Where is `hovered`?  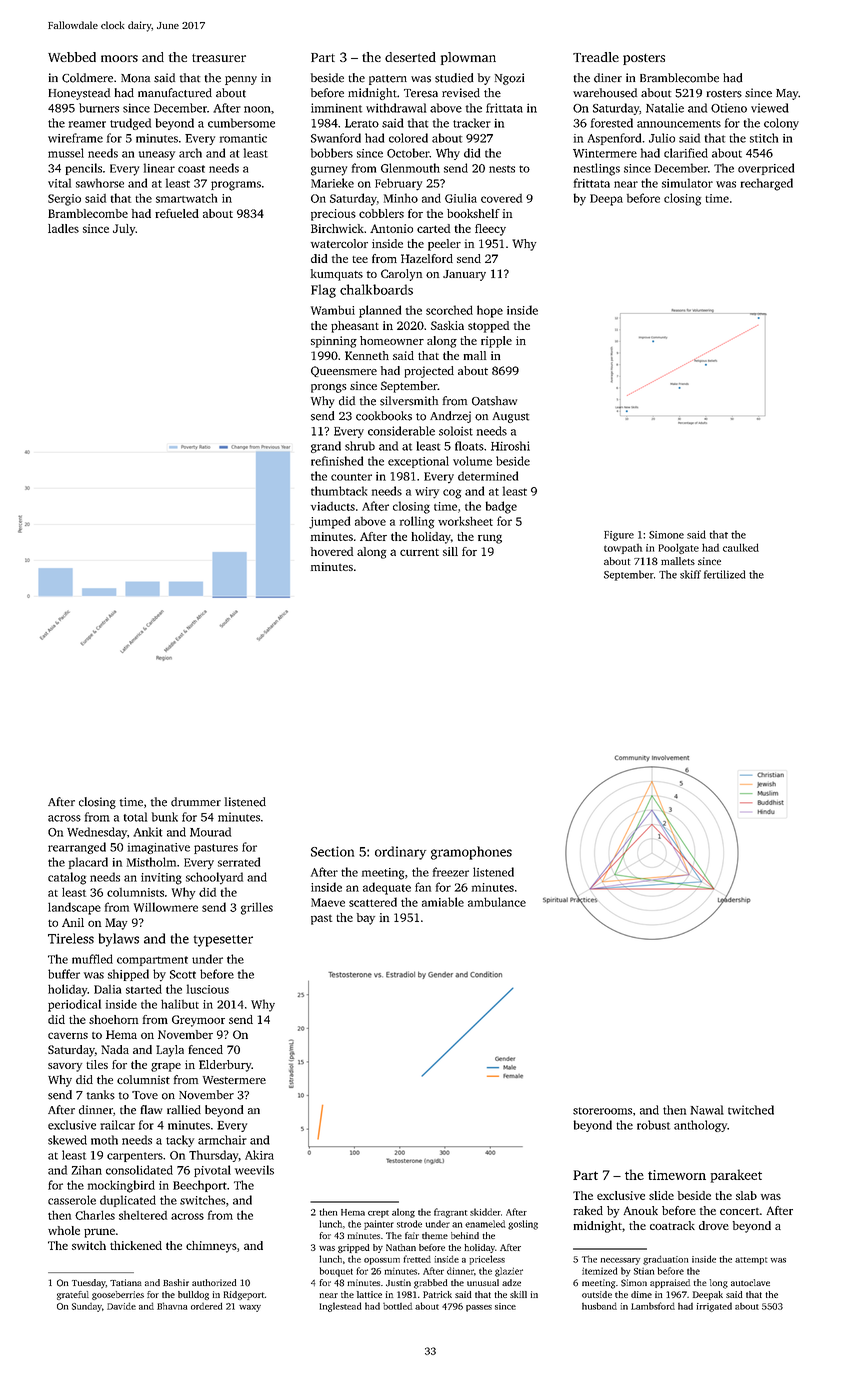 hovered is located at coordinates (332, 551).
